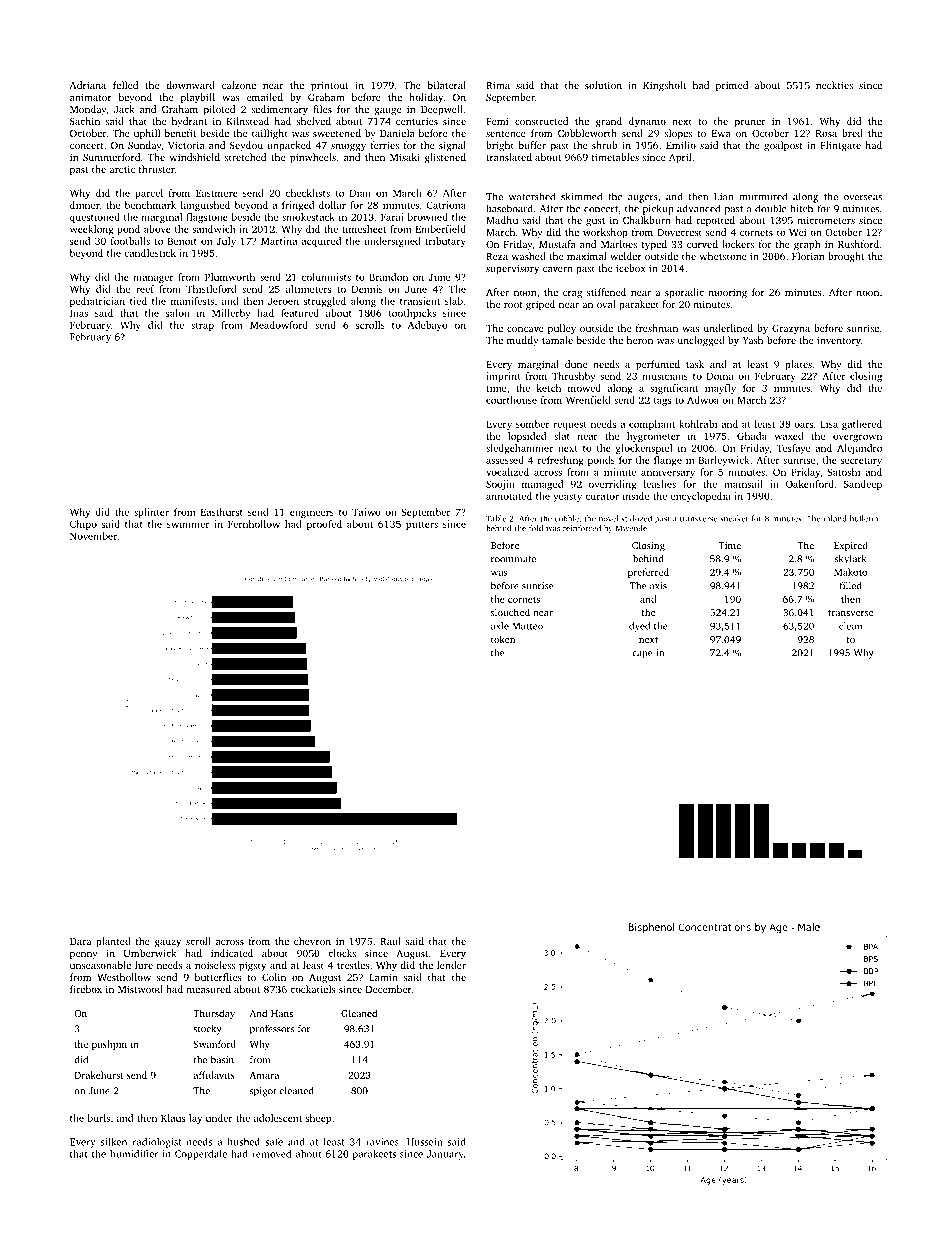 This document has width=952, height=1233. I want to click on tags, so click(662, 402).
